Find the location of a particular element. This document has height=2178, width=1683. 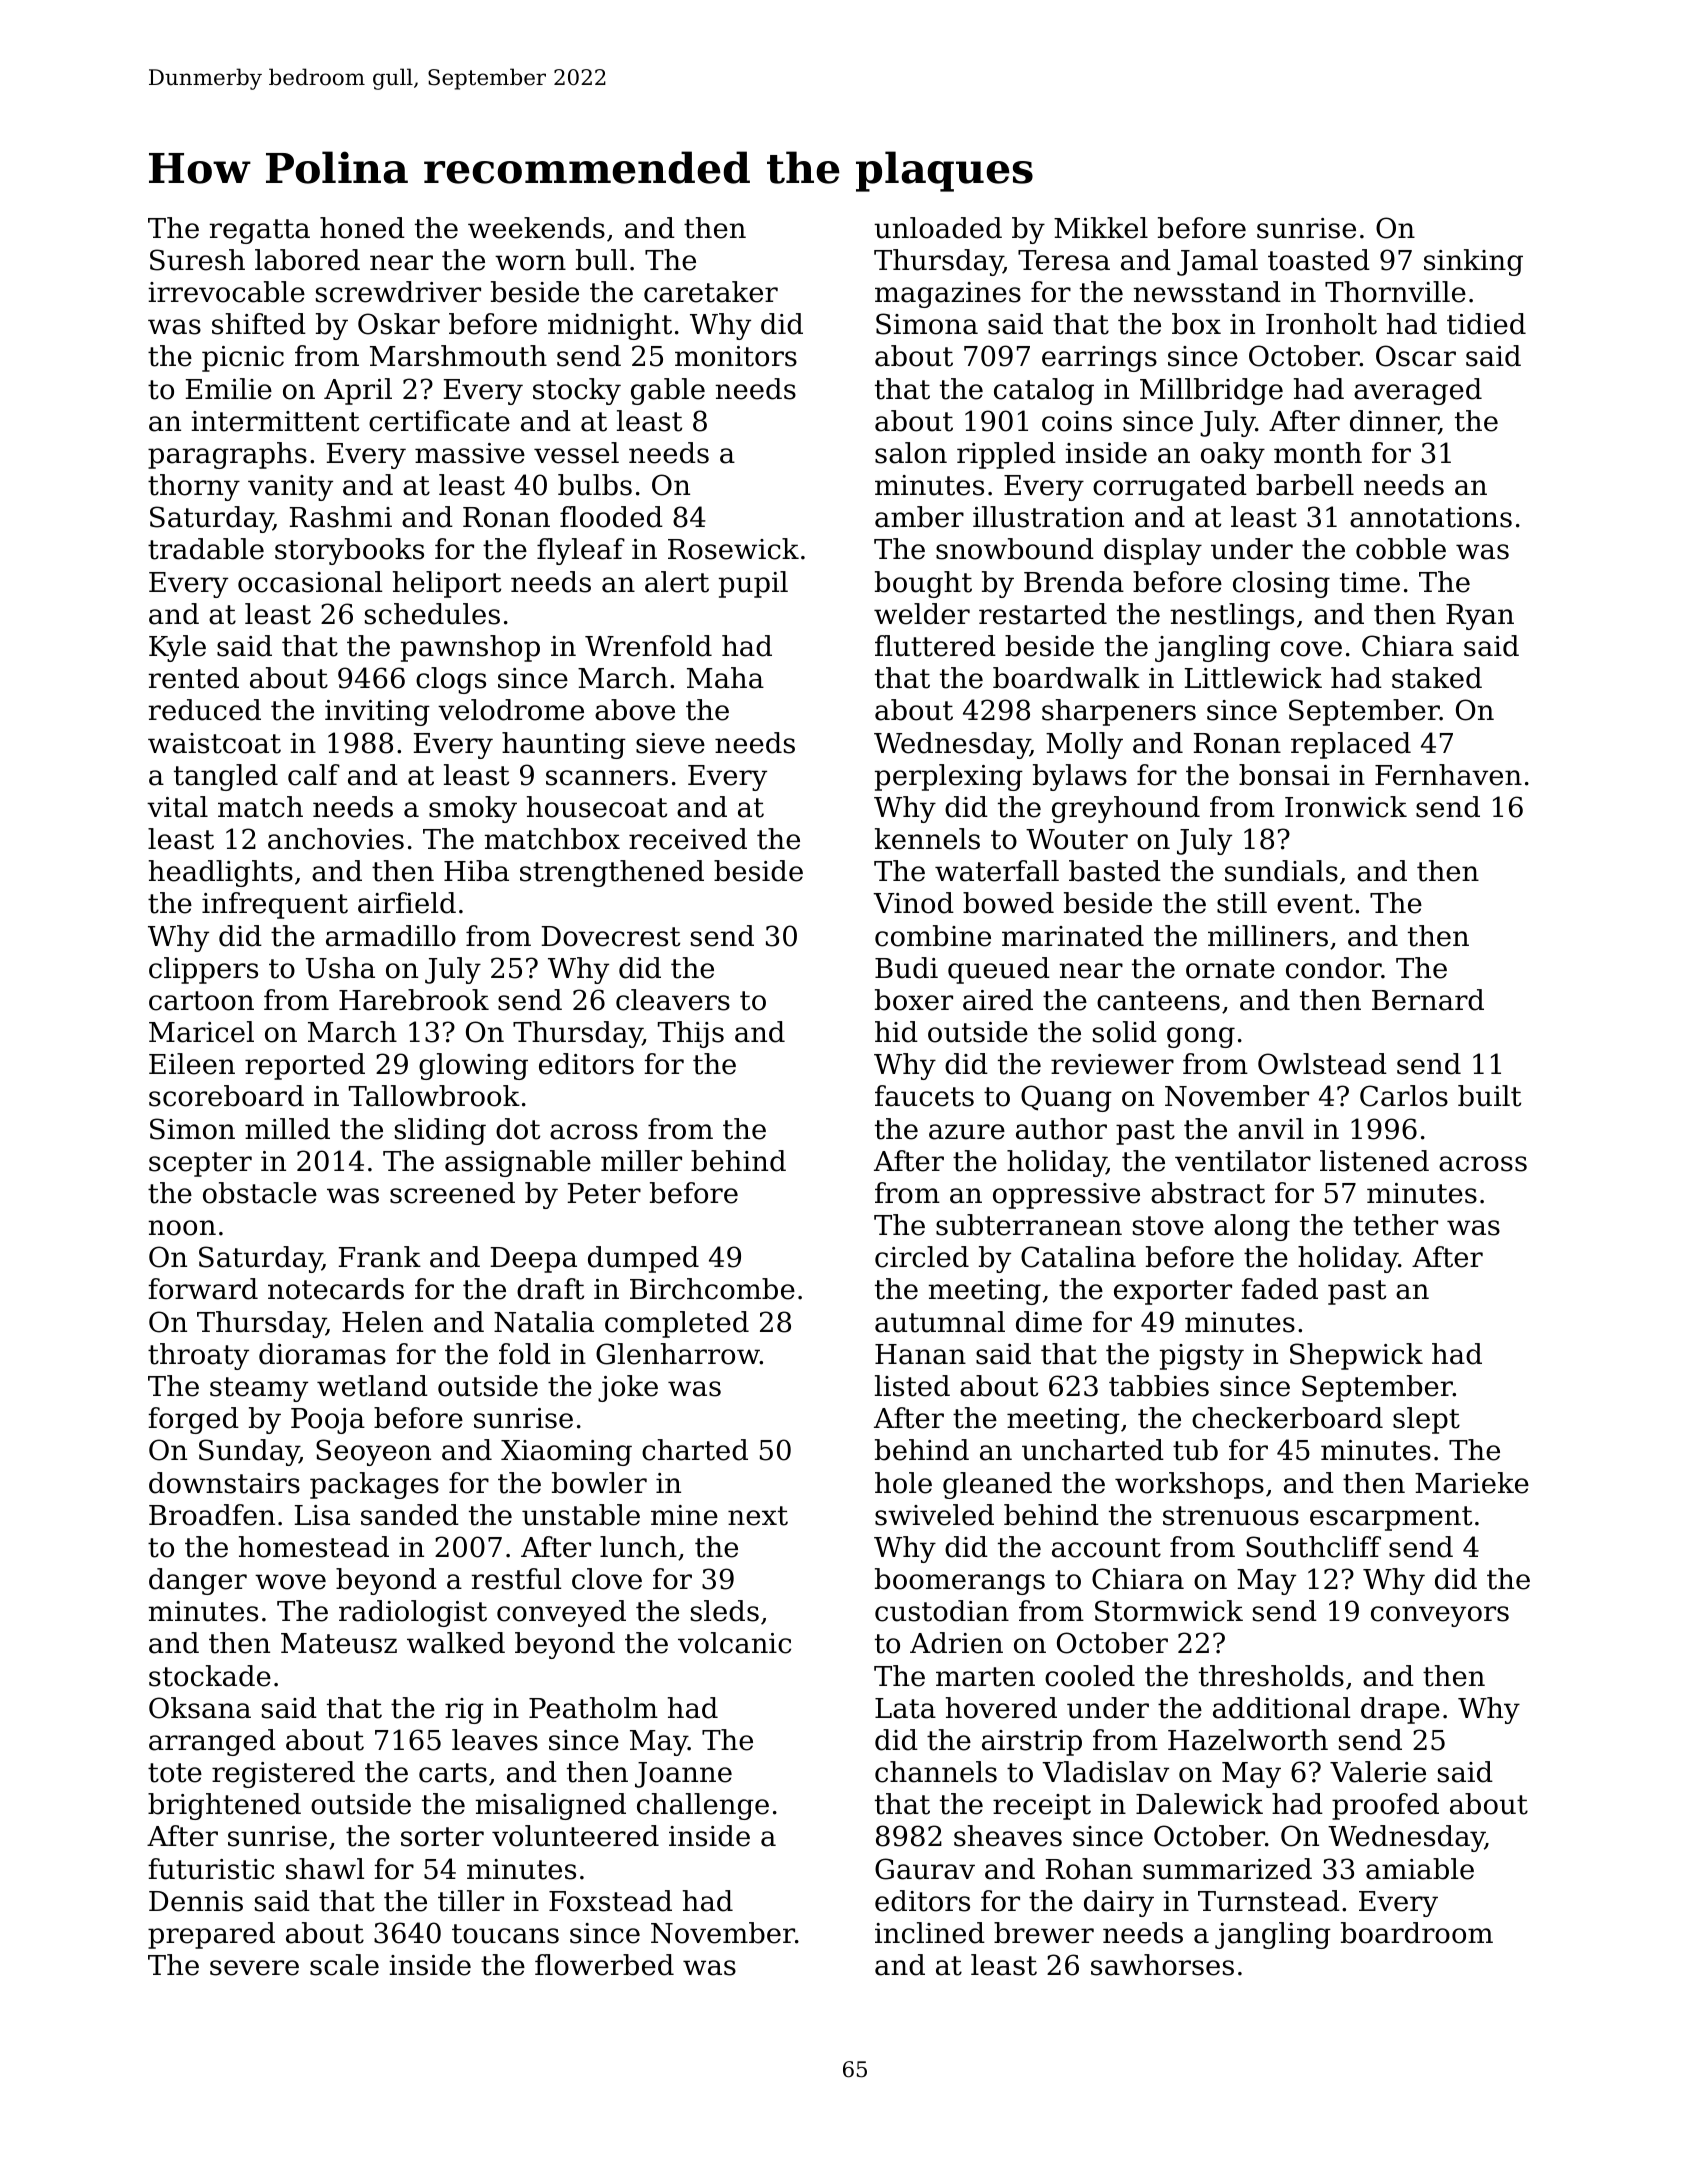

tote is located at coordinates (175, 1773).
